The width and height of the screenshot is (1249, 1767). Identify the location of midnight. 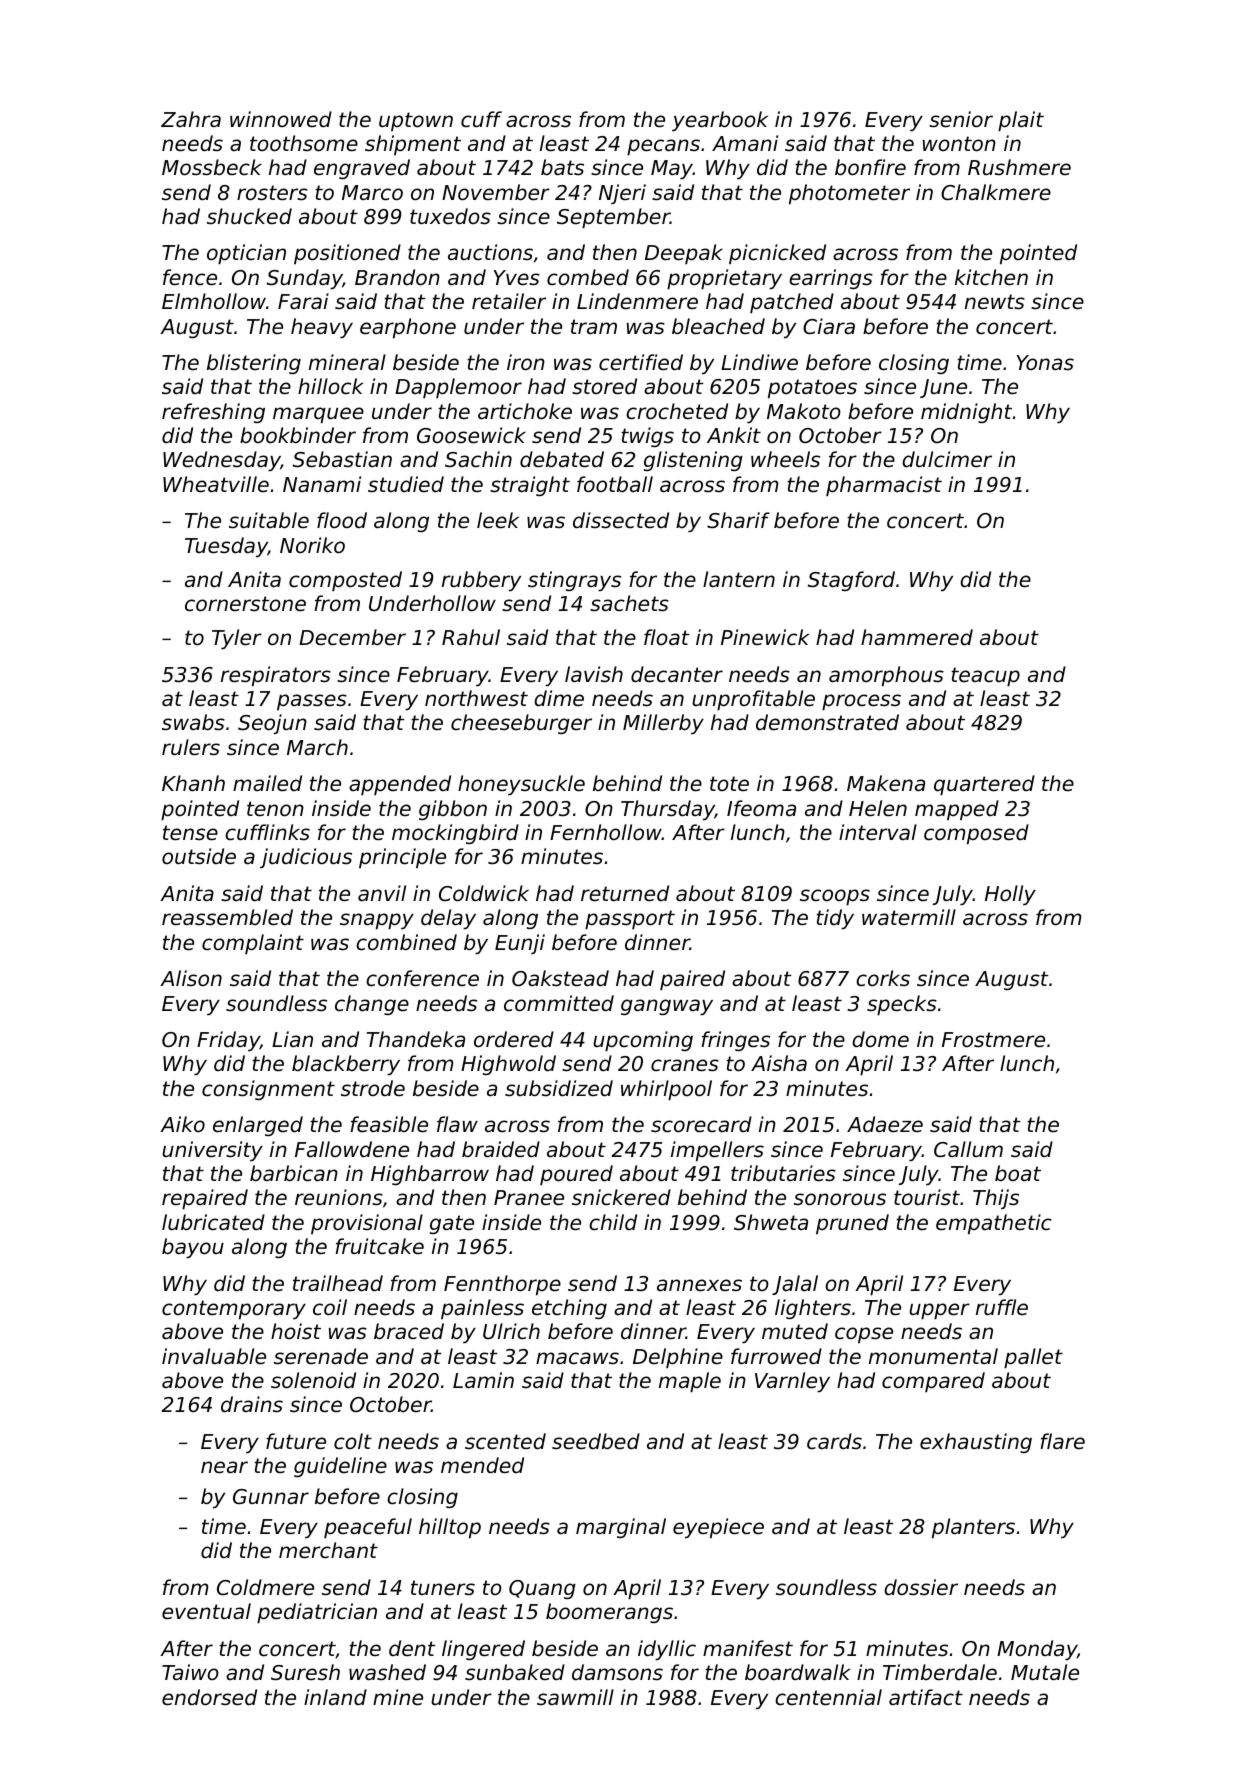
(966, 413).
